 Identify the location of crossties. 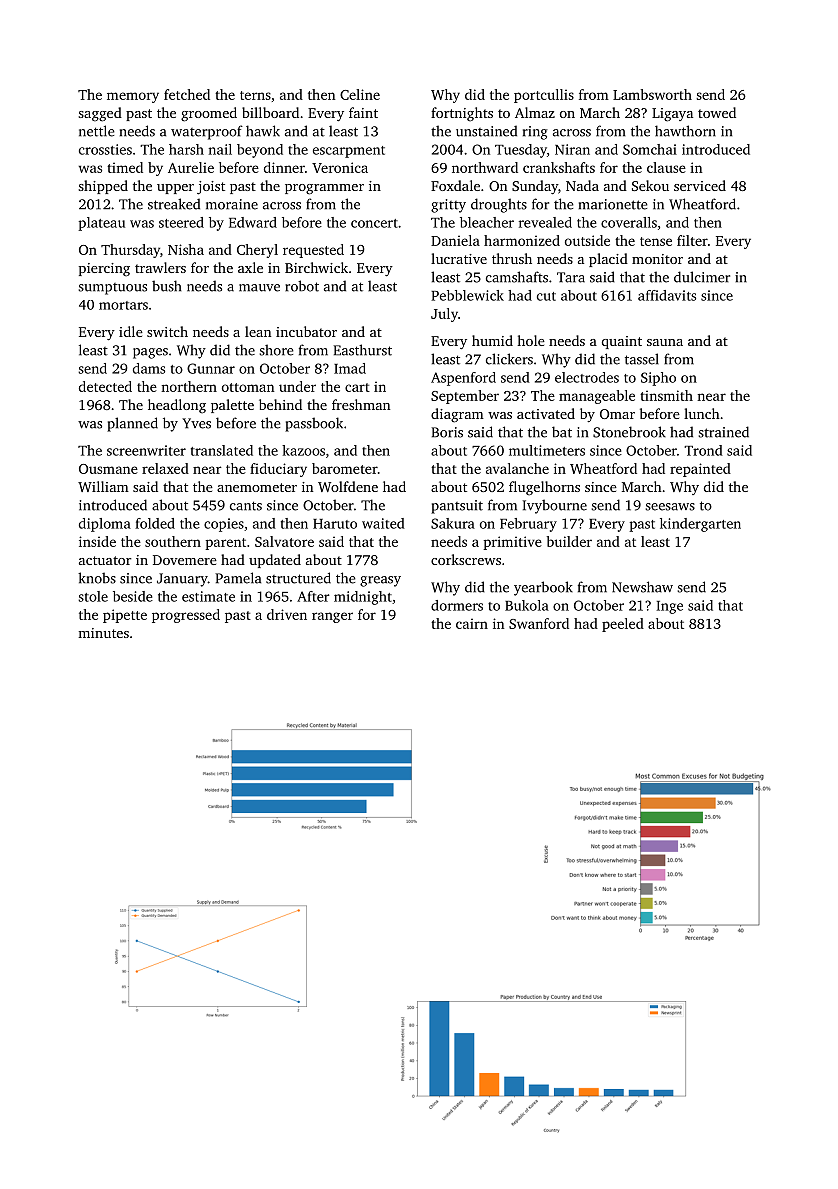
(105, 149).
